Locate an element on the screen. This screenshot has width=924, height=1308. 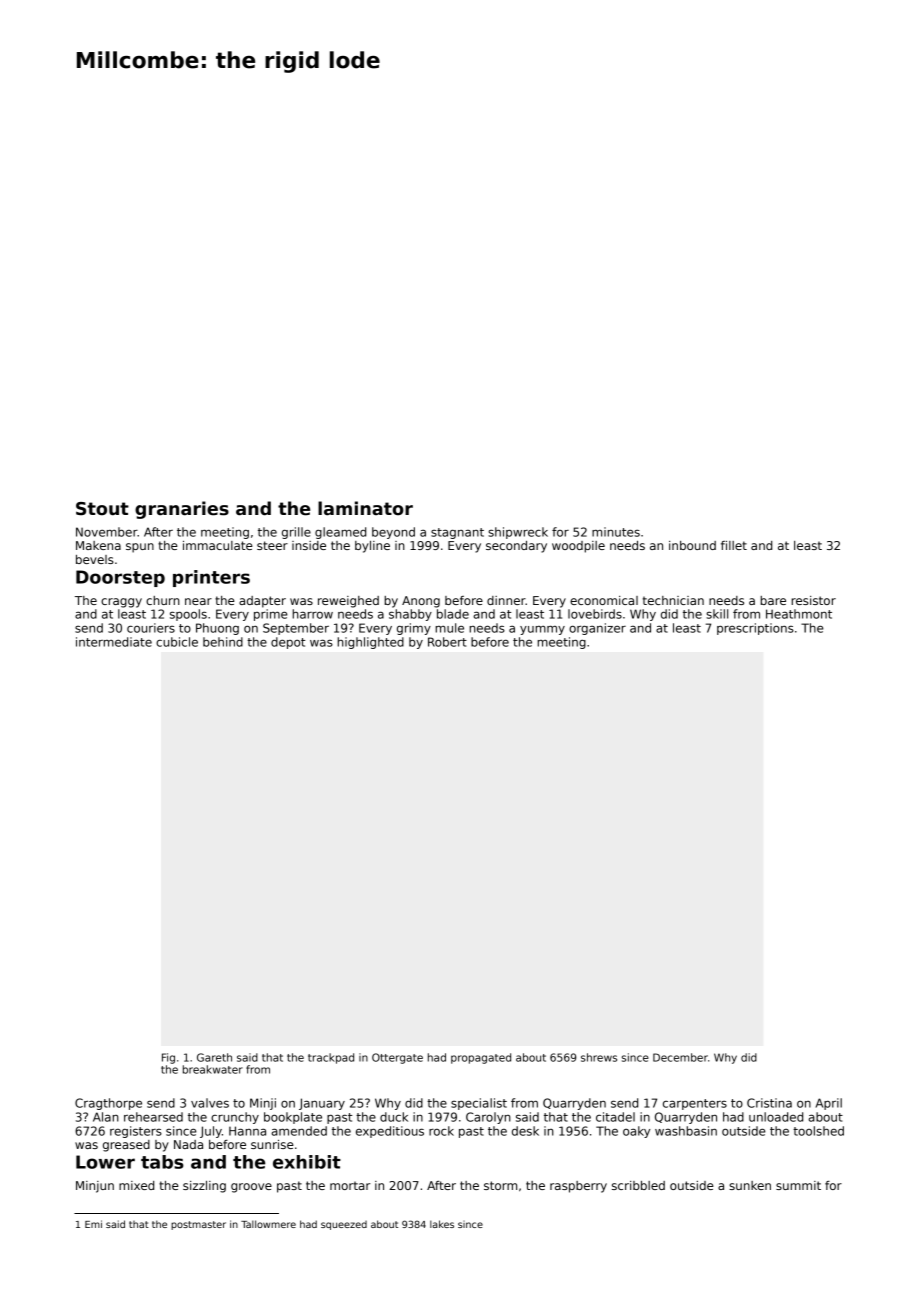
depot is located at coordinates (288, 643).
